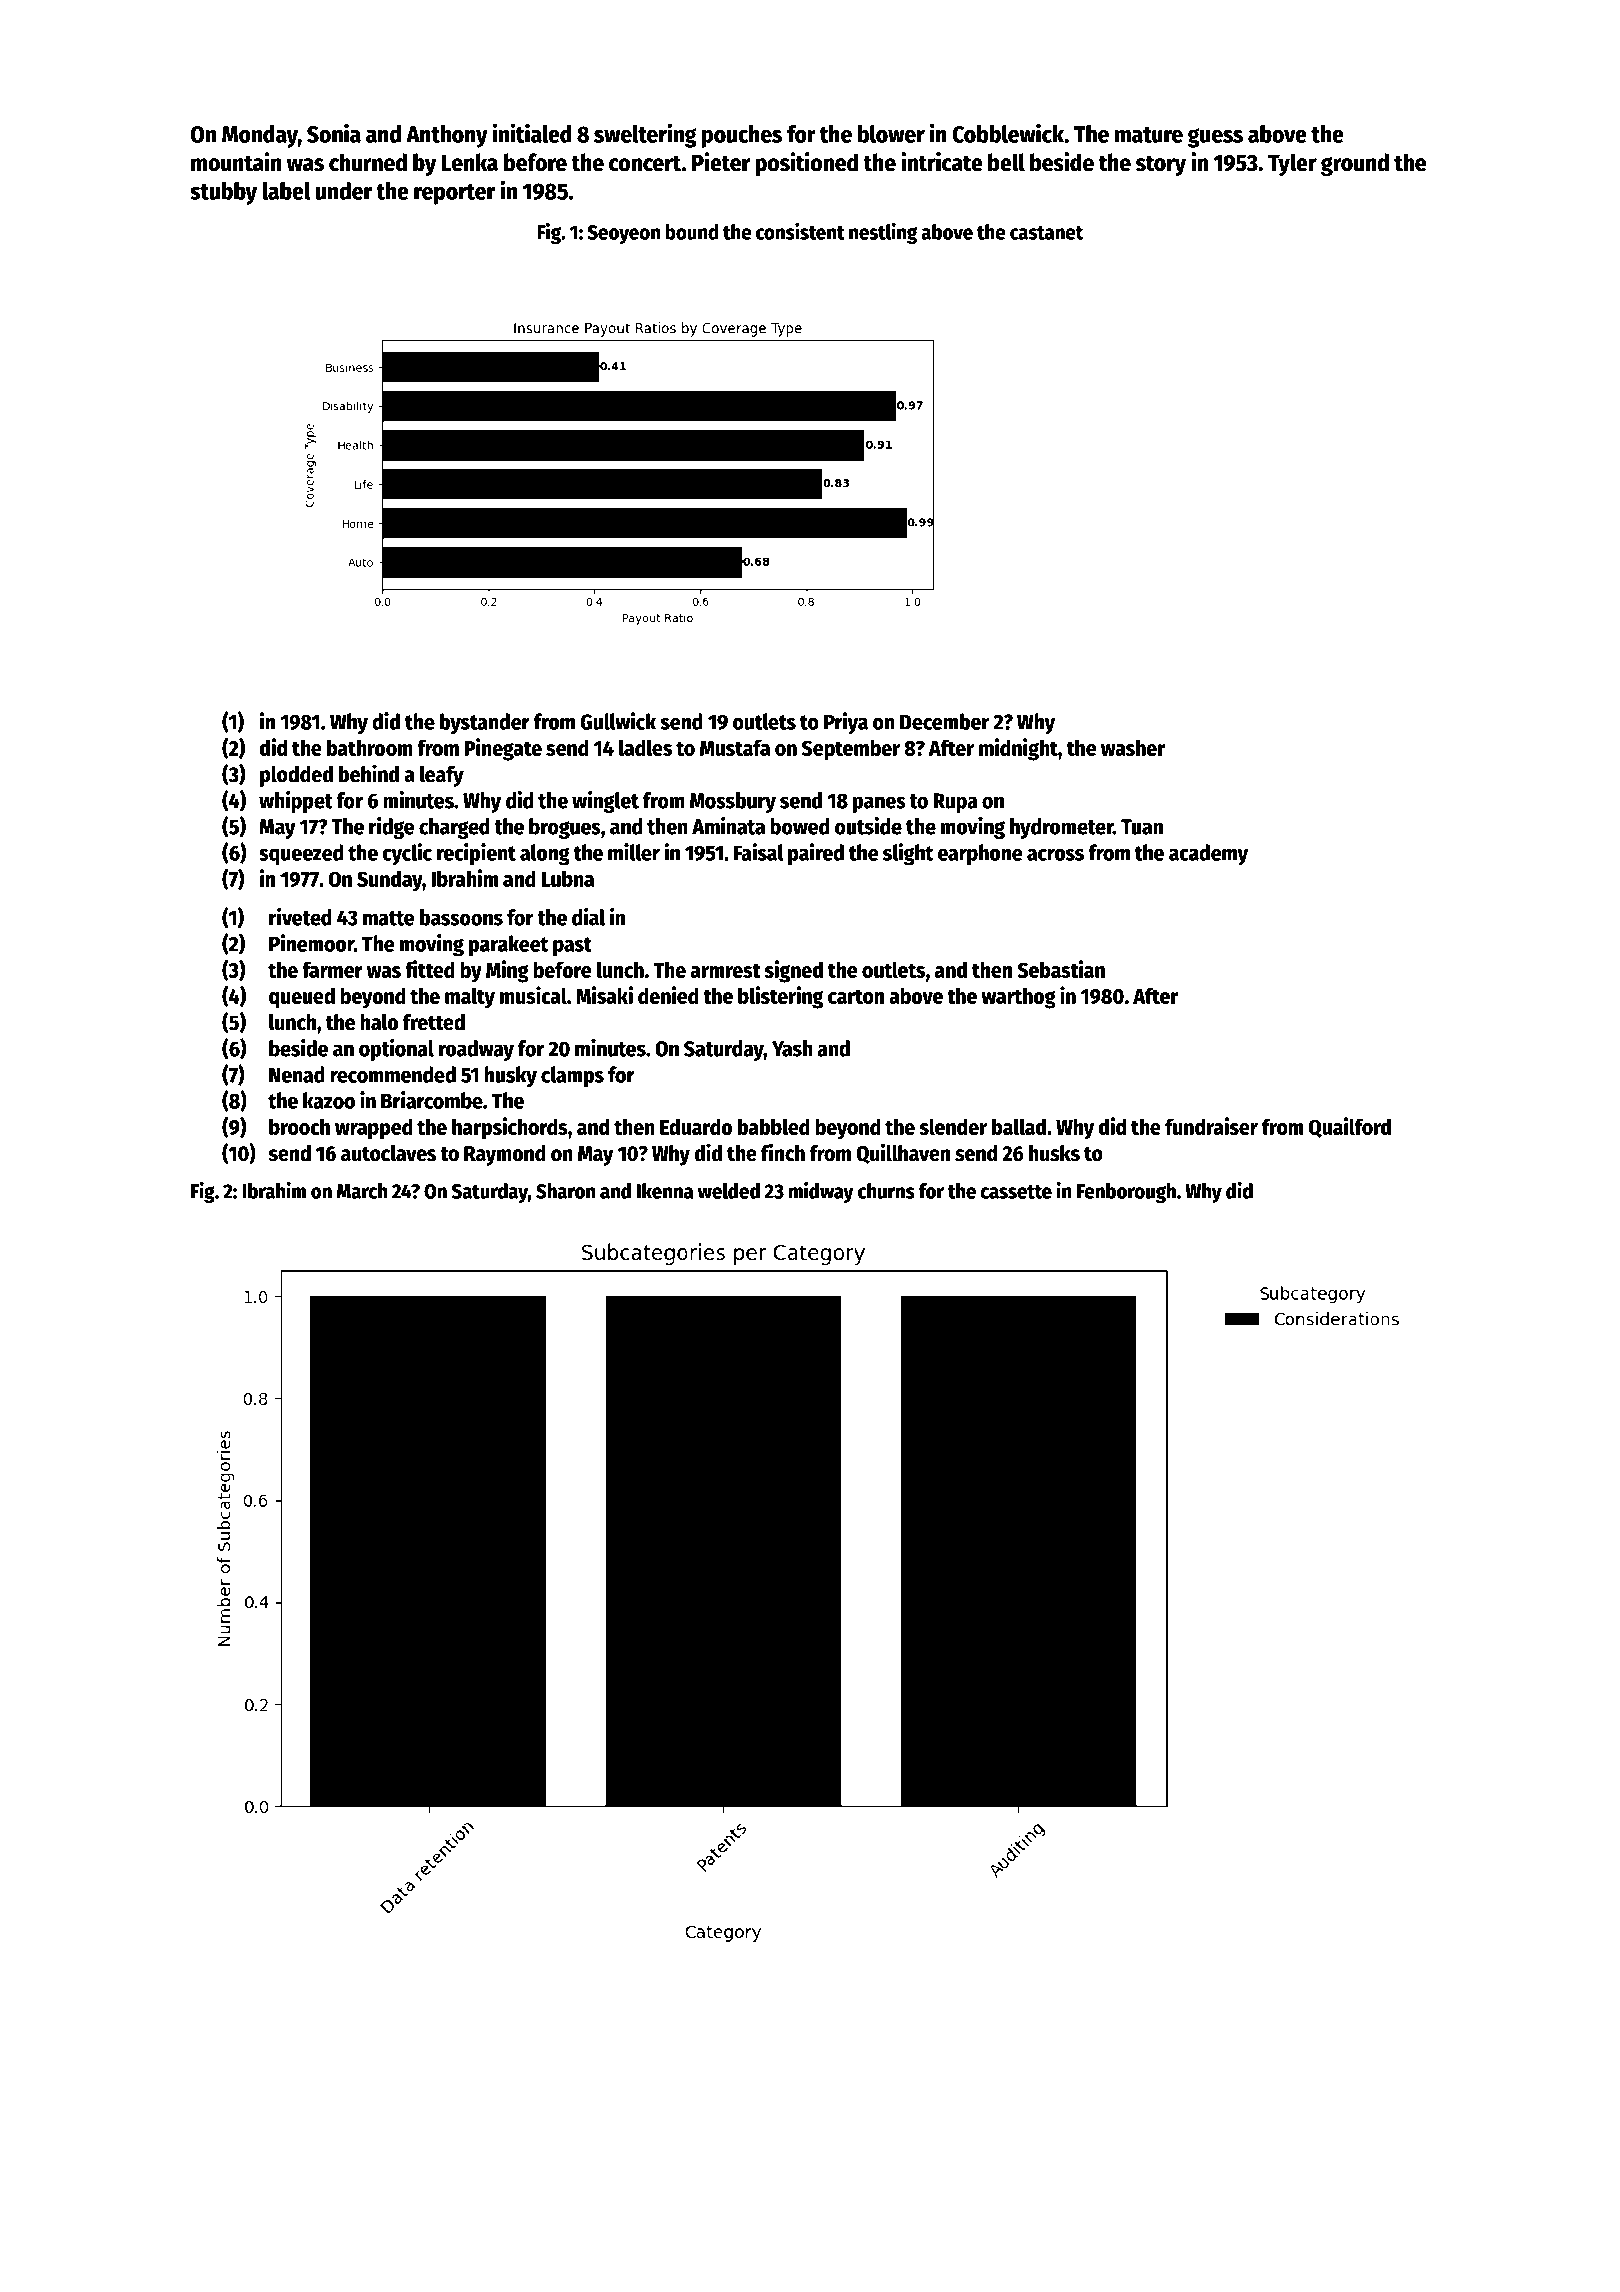 This image has width=1620, height=2292. What do you see at coordinates (605, 802) in the image?
I see `winglet` at bounding box center [605, 802].
